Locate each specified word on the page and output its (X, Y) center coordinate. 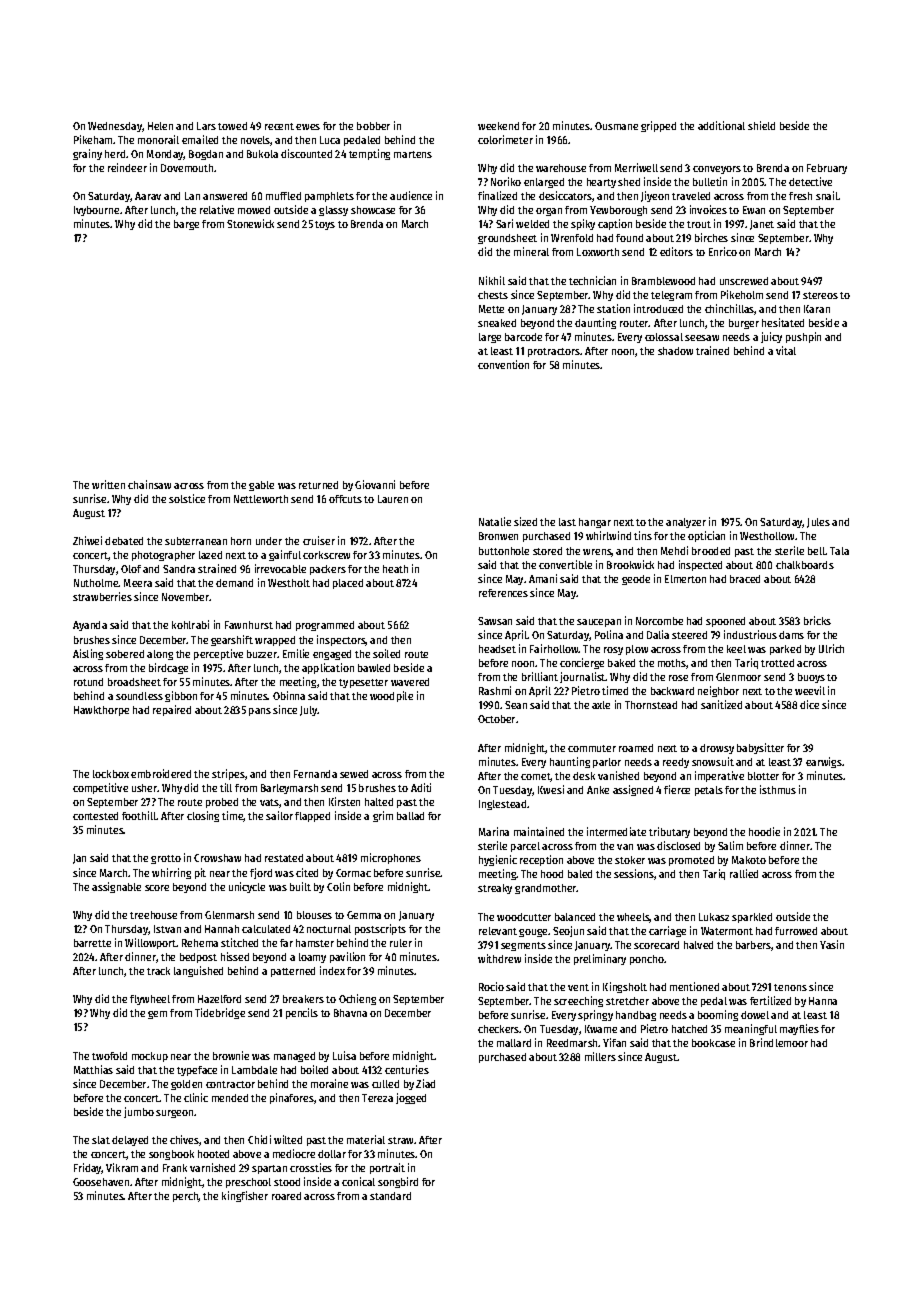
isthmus (778, 789)
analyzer (686, 523)
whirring (171, 873)
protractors (554, 352)
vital (786, 350)
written (108, 484)
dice (809, 704)
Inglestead (502, 805)
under (269, 541)
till (226, 787)
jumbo (139, 1112)
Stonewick (250, 223)
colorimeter (505, 139)
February (827, 169)
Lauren (393, 499)
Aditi (421, 787)
